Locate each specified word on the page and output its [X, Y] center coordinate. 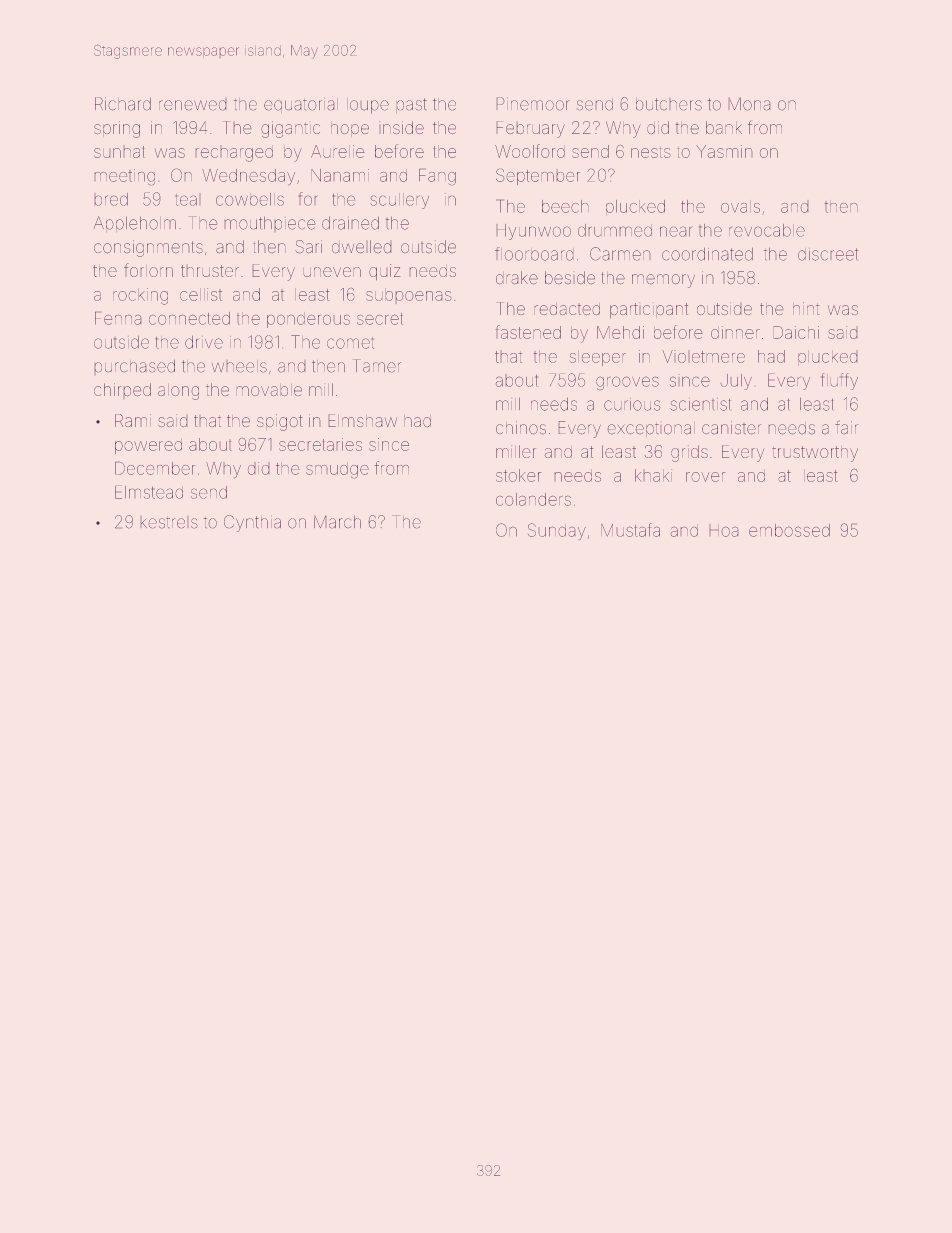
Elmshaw [363, 420]
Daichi [796, 332]
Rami [133, 420]
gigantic [290, 129]
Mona [749, 104]
